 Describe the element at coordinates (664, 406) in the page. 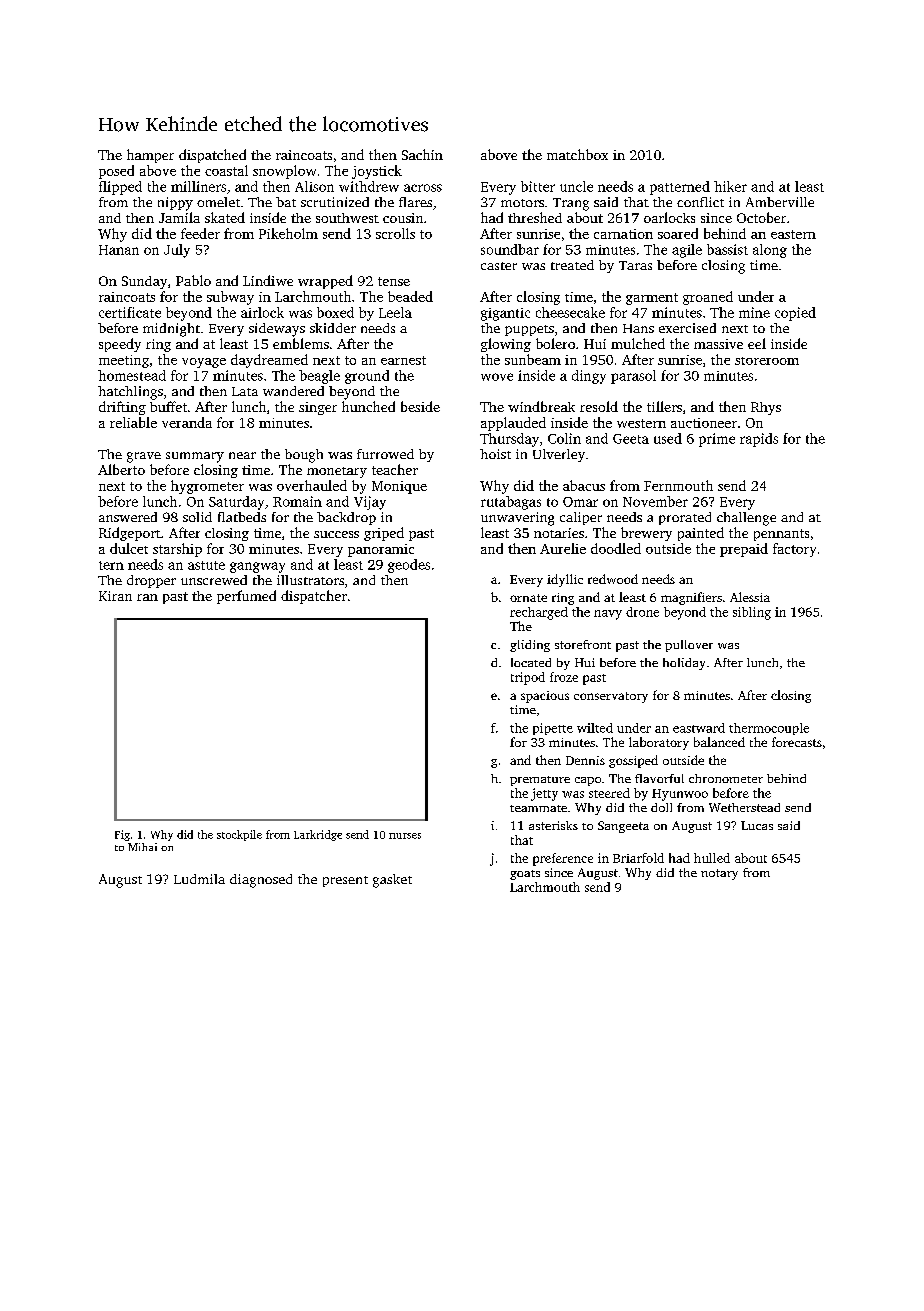

I see `tillers` at that location.
